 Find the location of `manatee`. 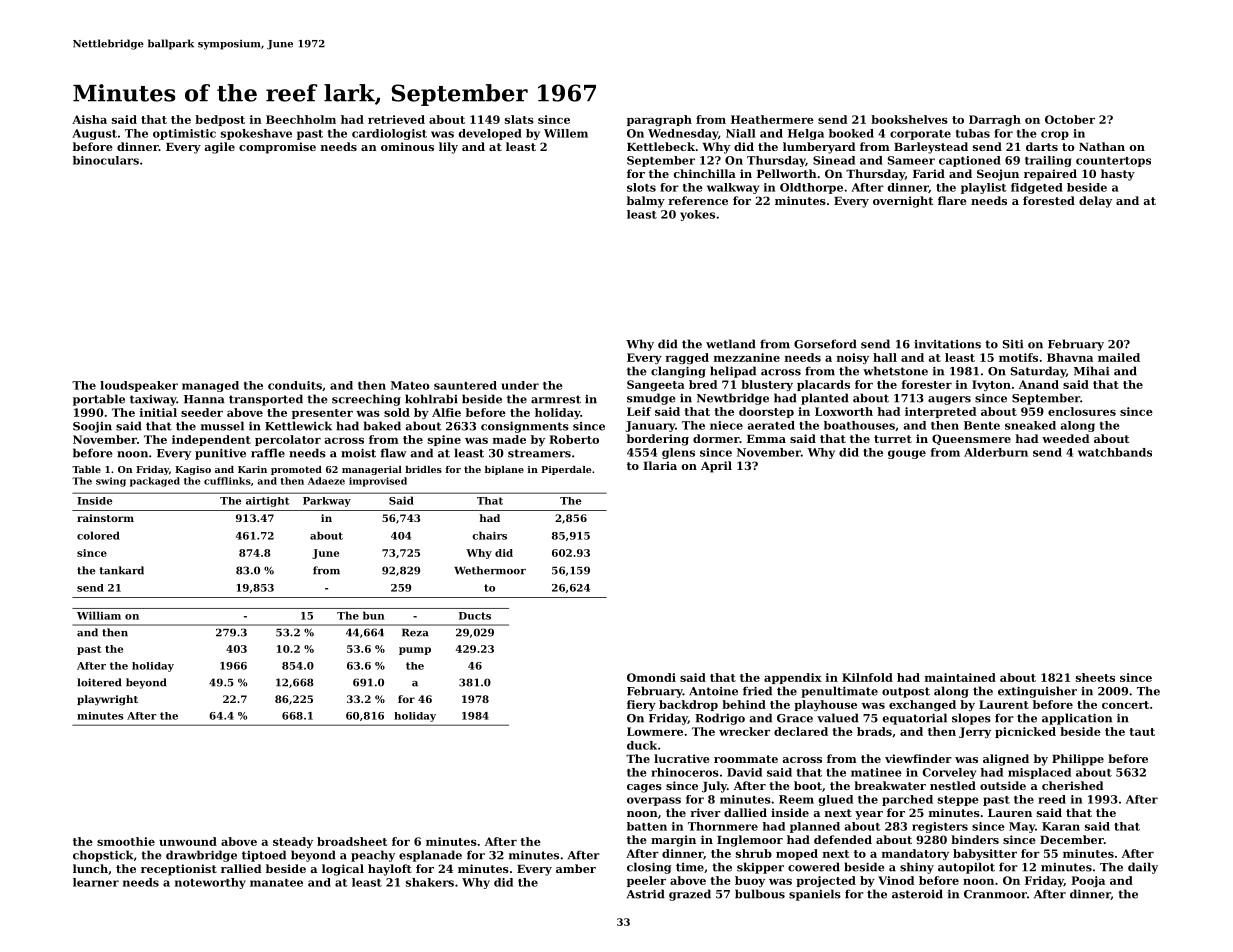

manatee is located at coordinates (276, 883).
